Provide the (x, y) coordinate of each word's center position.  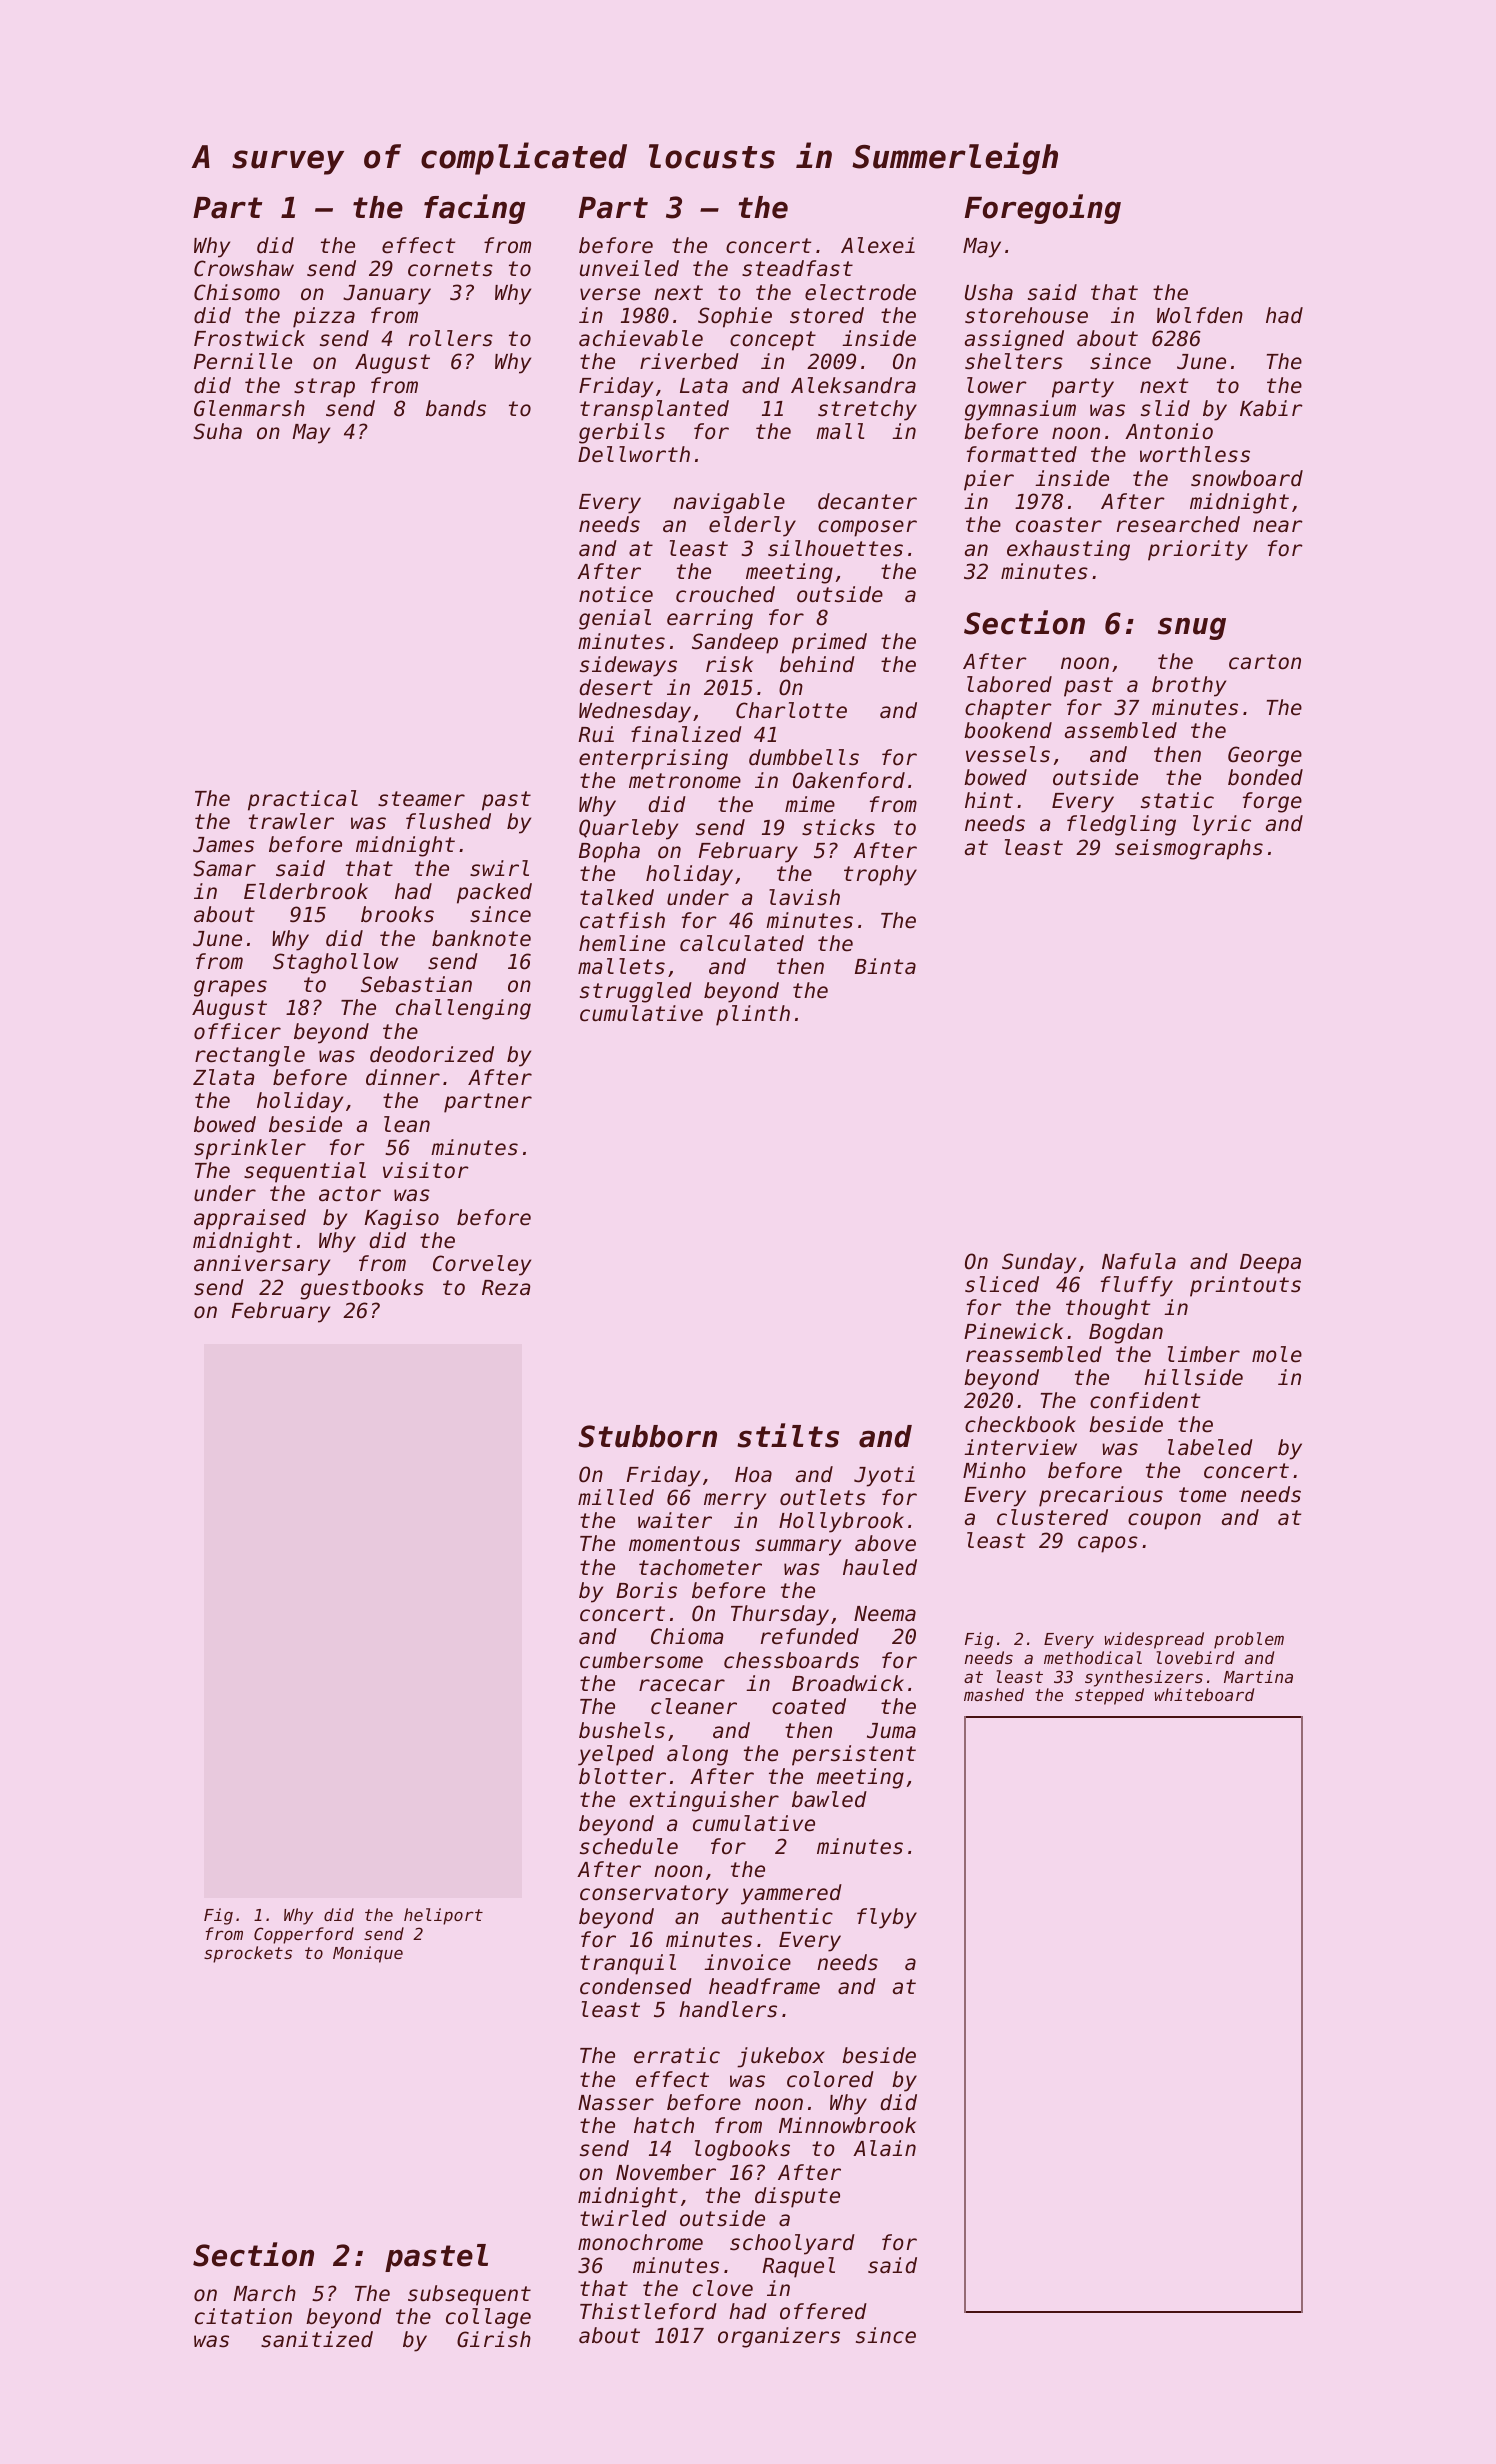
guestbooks (362, 1289)
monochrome (640, 2242)
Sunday (1039, 1263)
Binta (885, 966)
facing (475, 209)
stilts (788, 1435)
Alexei (878, 245)
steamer (421, 799)
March (264, 2293)
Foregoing (1043, 209)
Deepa (1270, 1264)
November (666, 2172)
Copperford (304, 1935)
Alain (884, 2148)
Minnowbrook (847, 2125)
